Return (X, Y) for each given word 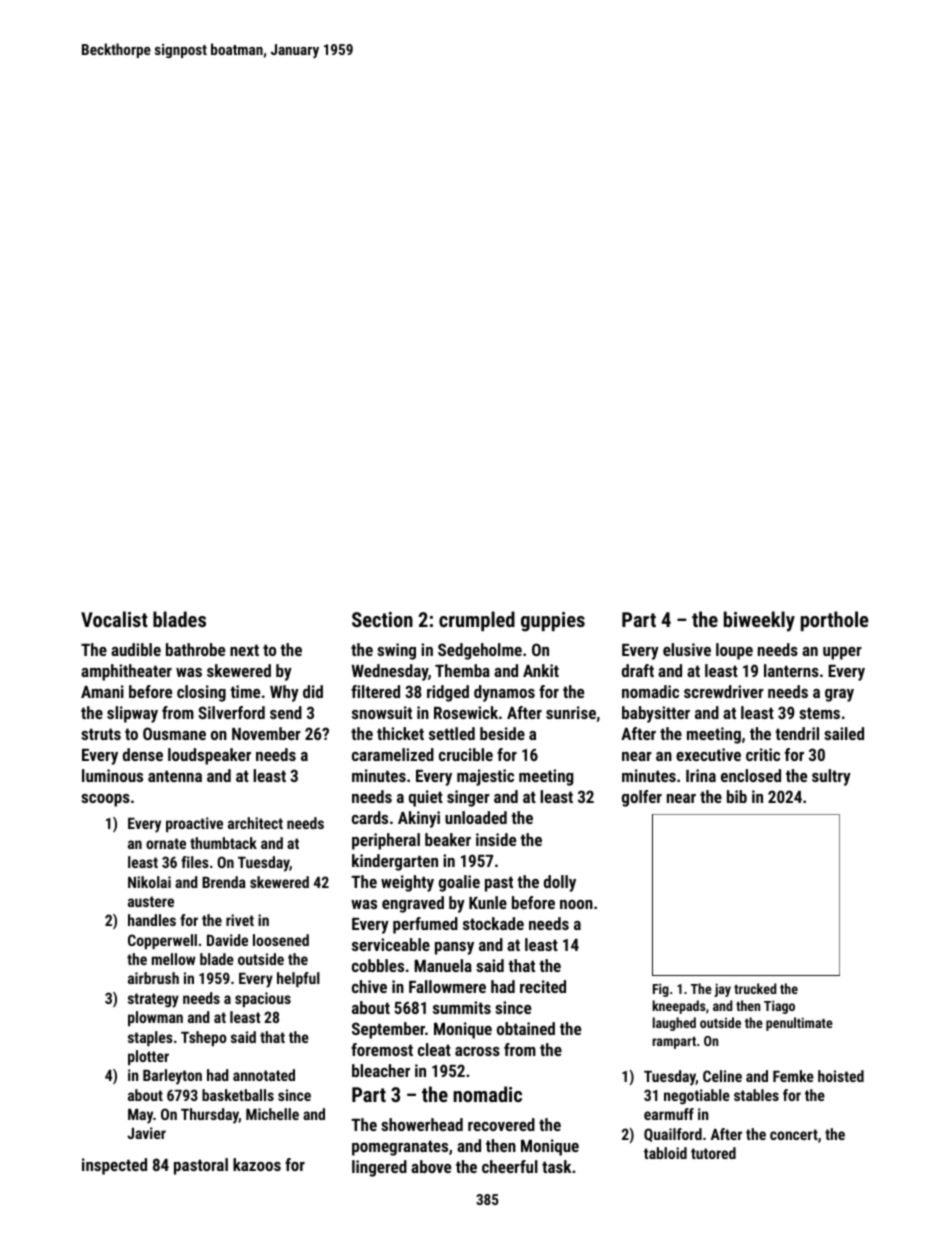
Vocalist (114, 619)
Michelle (272, 1114)
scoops (105, 800)
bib (737, 796)
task (556, 1166)
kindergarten (395, 862)
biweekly (759, 621)
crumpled (477, 621)
